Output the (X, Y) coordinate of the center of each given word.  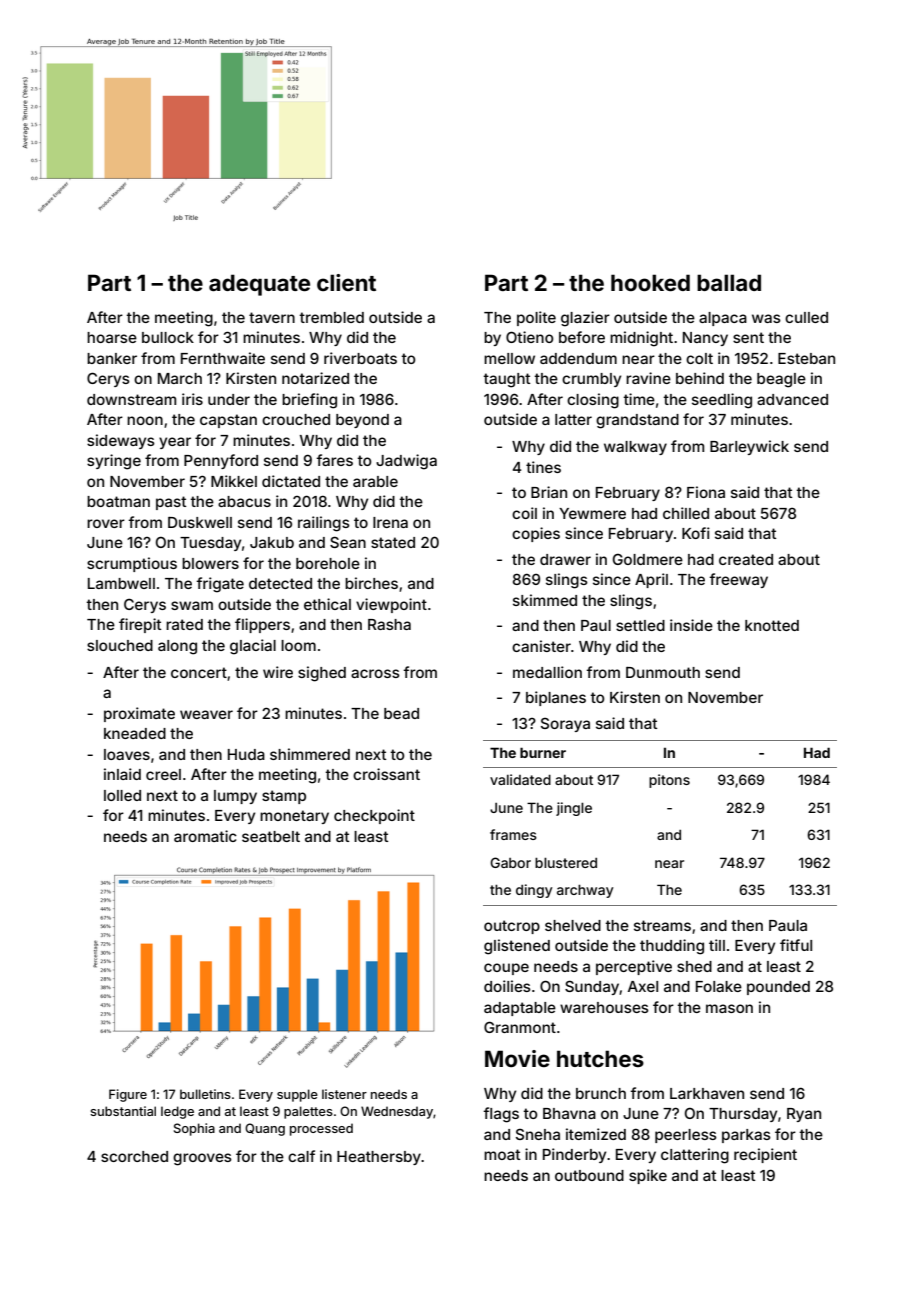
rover (106, 523)
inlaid (122, 774)
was (766, 318)
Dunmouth (663, 672)
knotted (772, 625)
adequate (259, 285)
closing (593, 401)
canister (541, 646)
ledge (177, 1112)
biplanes (556, 698)
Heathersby (379, 1158)
